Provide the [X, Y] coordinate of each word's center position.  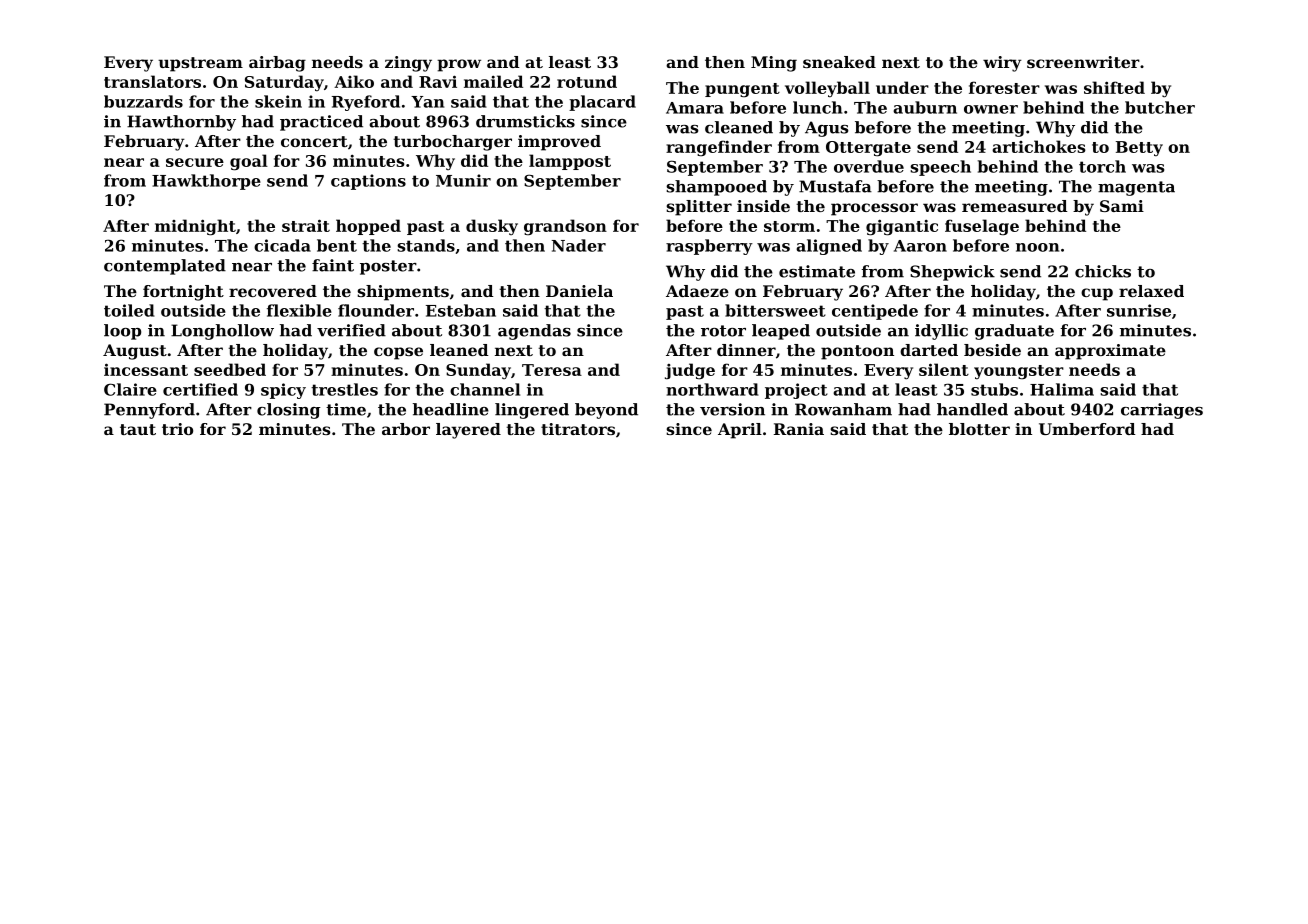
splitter [699, 208]
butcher [1160, 107]
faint [333, 265]
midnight [195, 227]
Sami [1122, 206]
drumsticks [525, 121]
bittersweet [775, 310]
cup [1097, 294]
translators [152, 81]
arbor [406, 429]
